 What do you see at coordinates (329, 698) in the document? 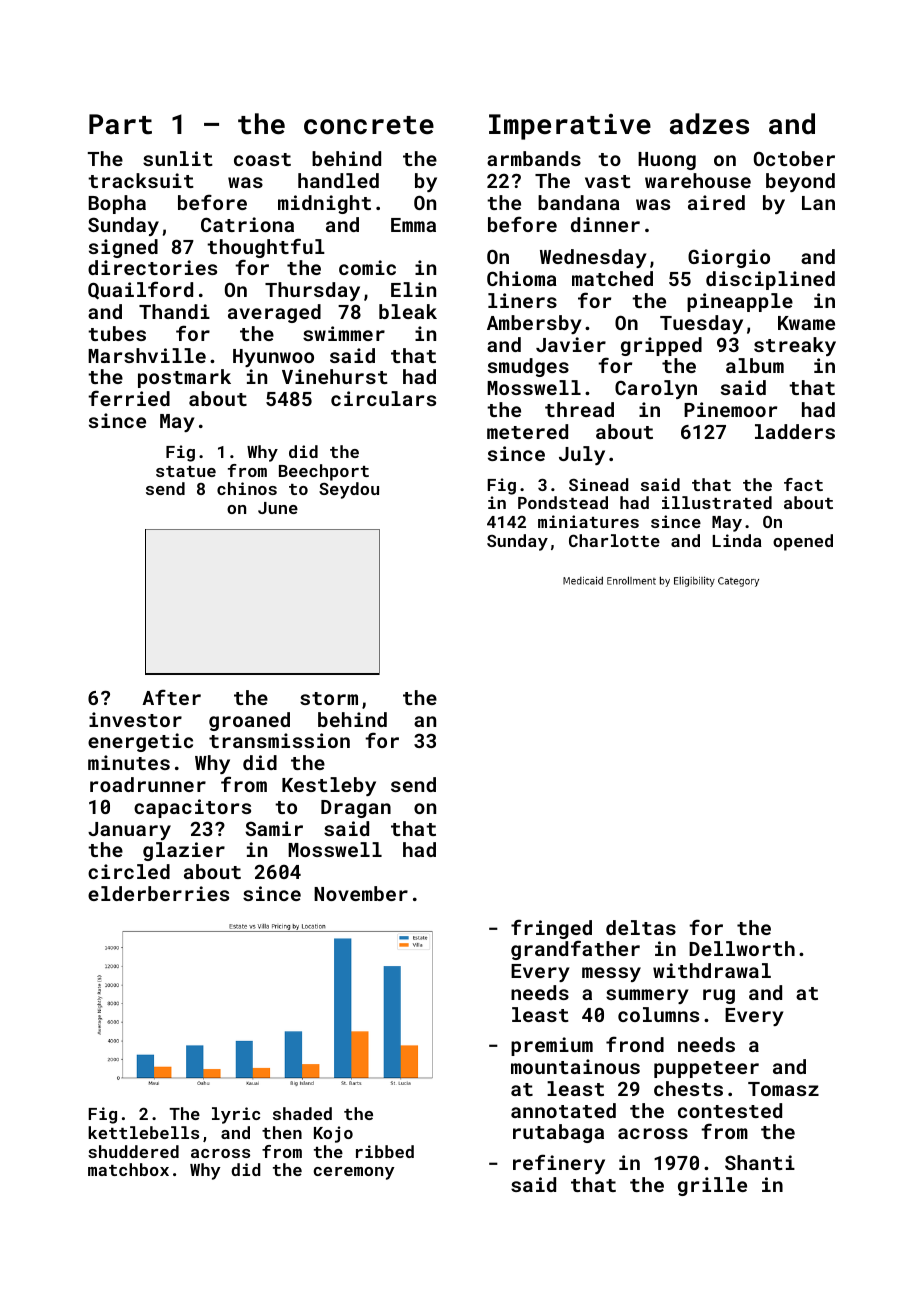
I see `storm` at bounding box center [329, 698].
